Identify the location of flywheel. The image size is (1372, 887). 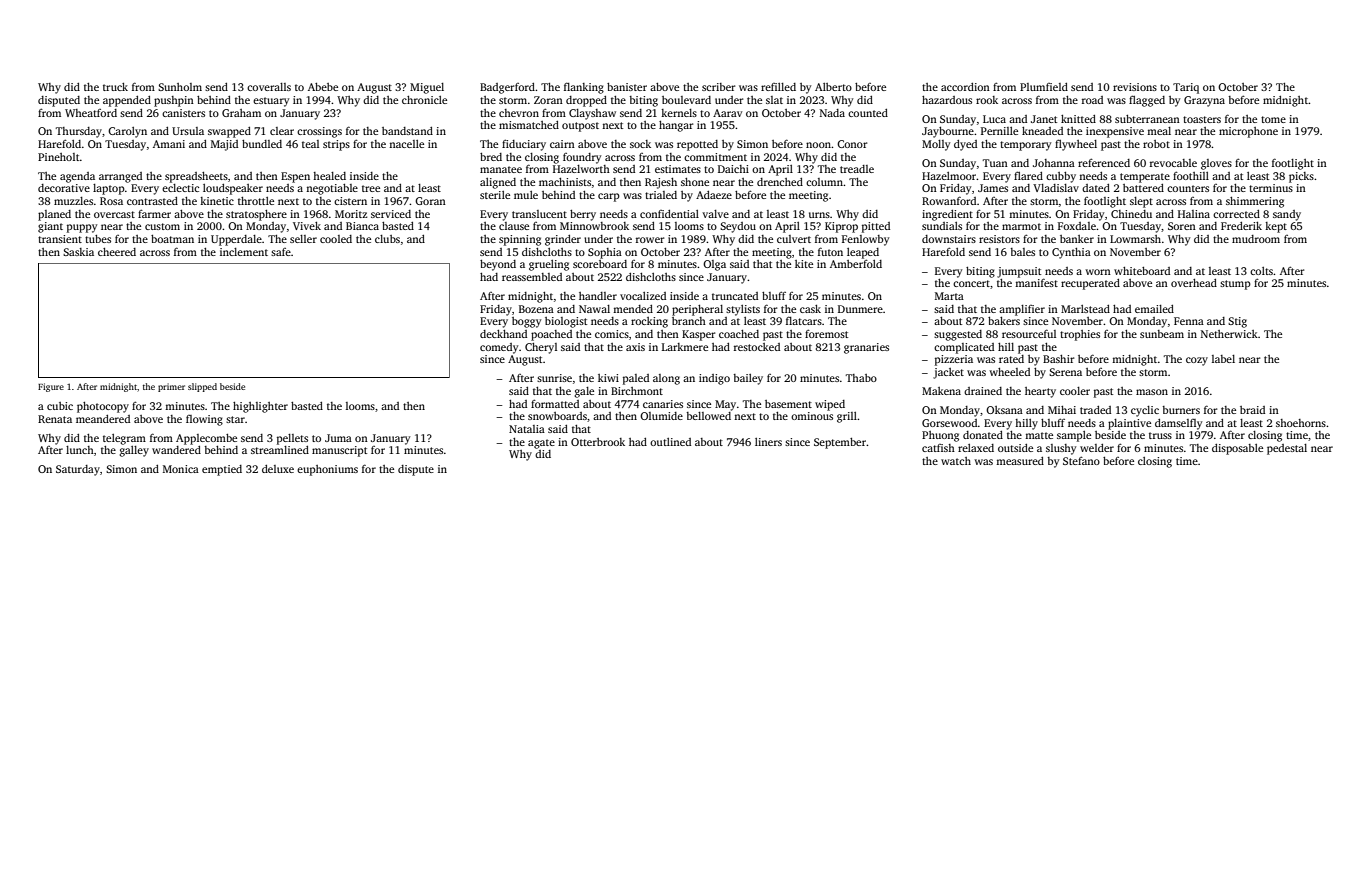
(1076, 145).
